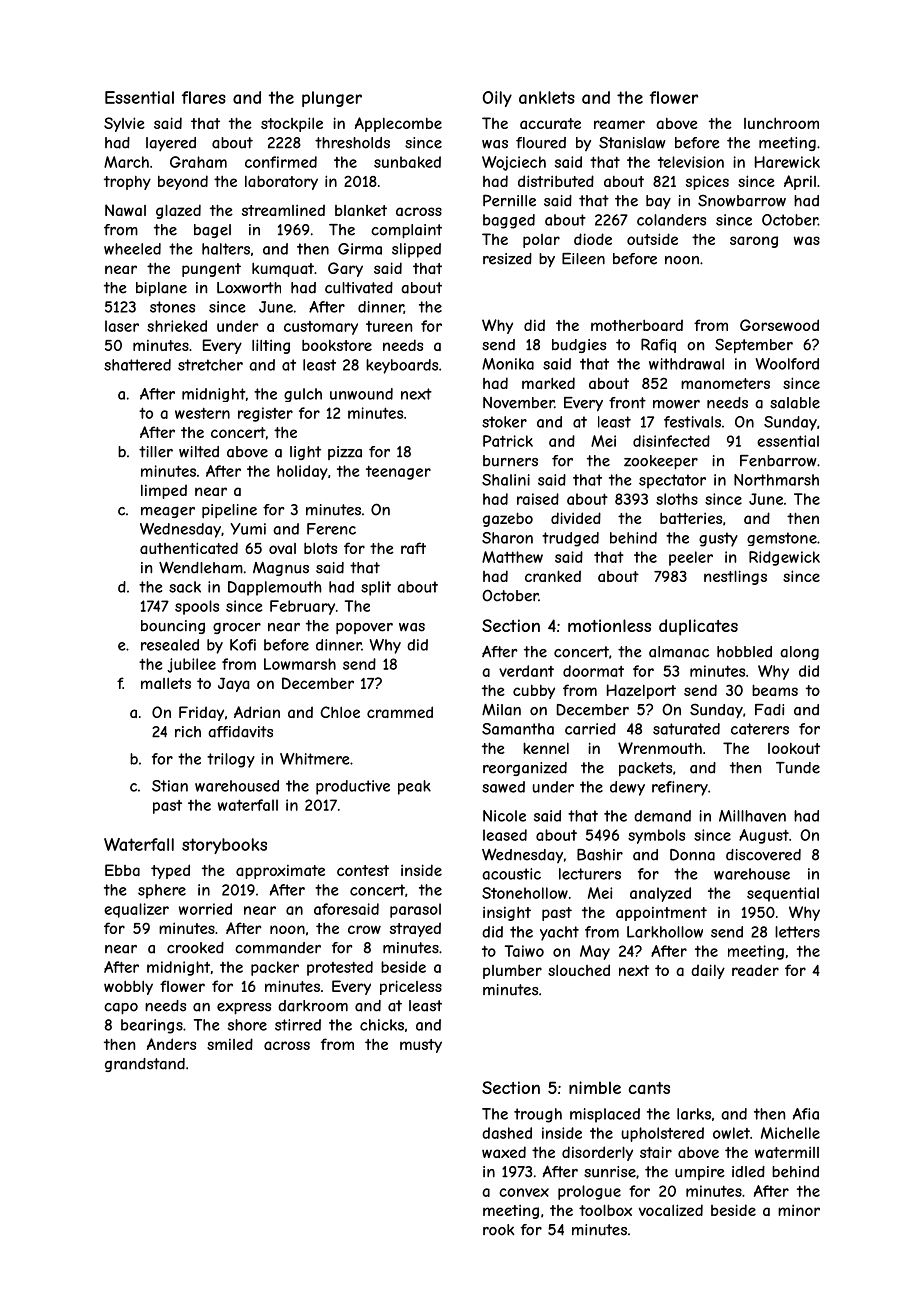  I want to click on grandstand, so click(145, 1065).
